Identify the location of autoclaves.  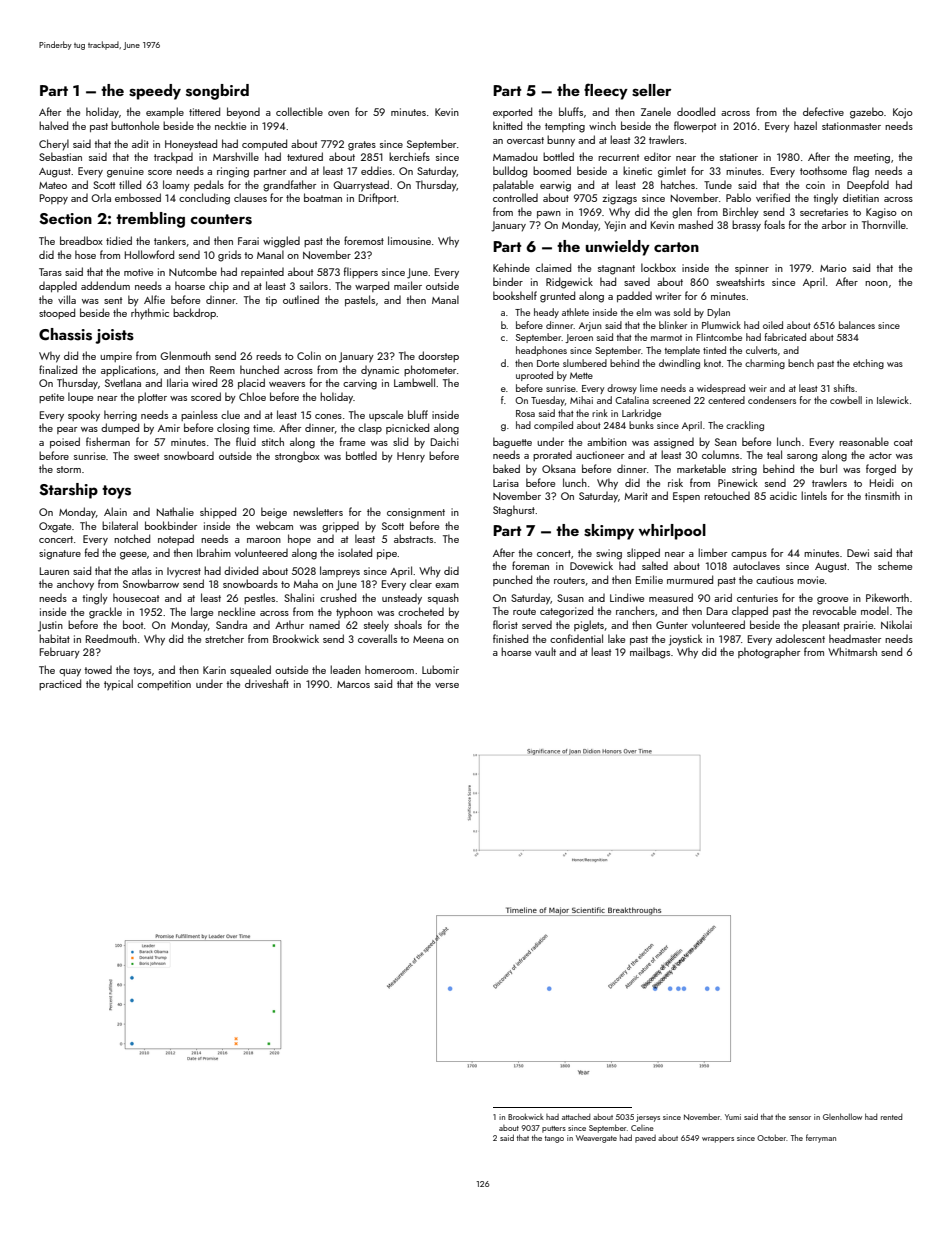
(756, 565).
